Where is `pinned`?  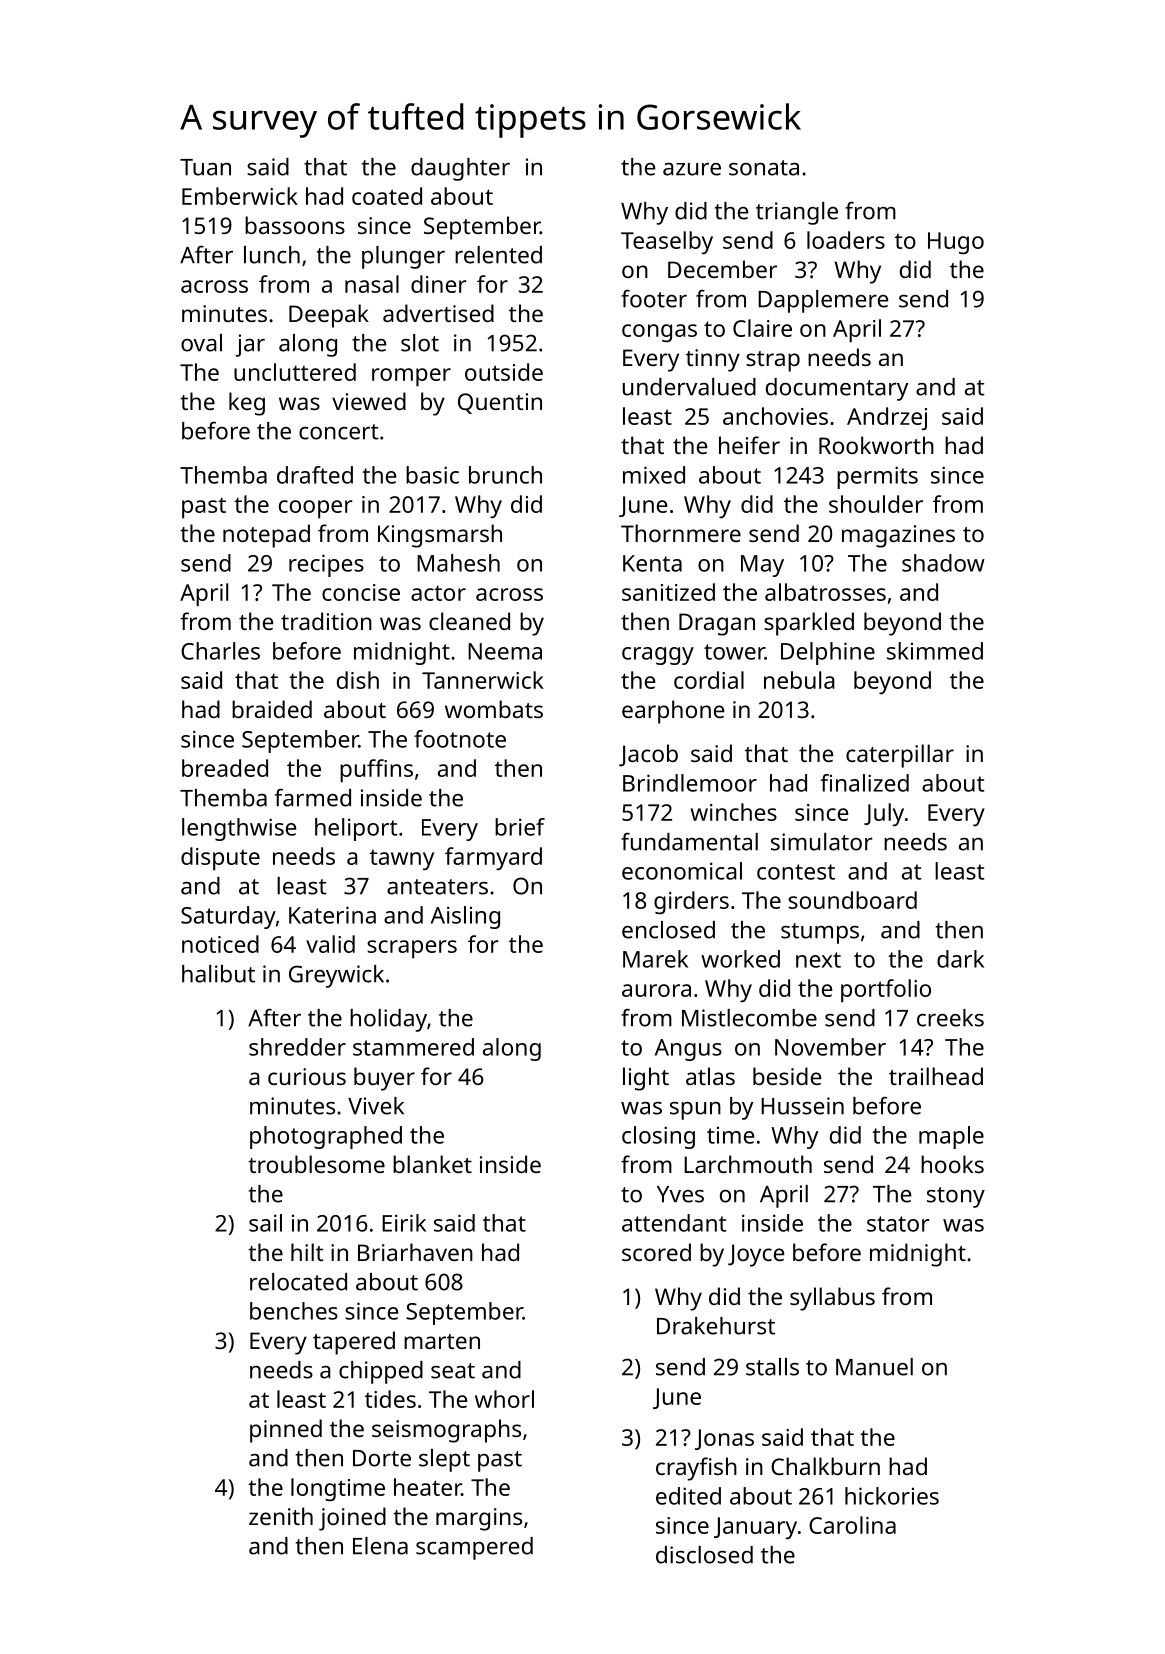
pinned is located at coordinates (286, 1431).
